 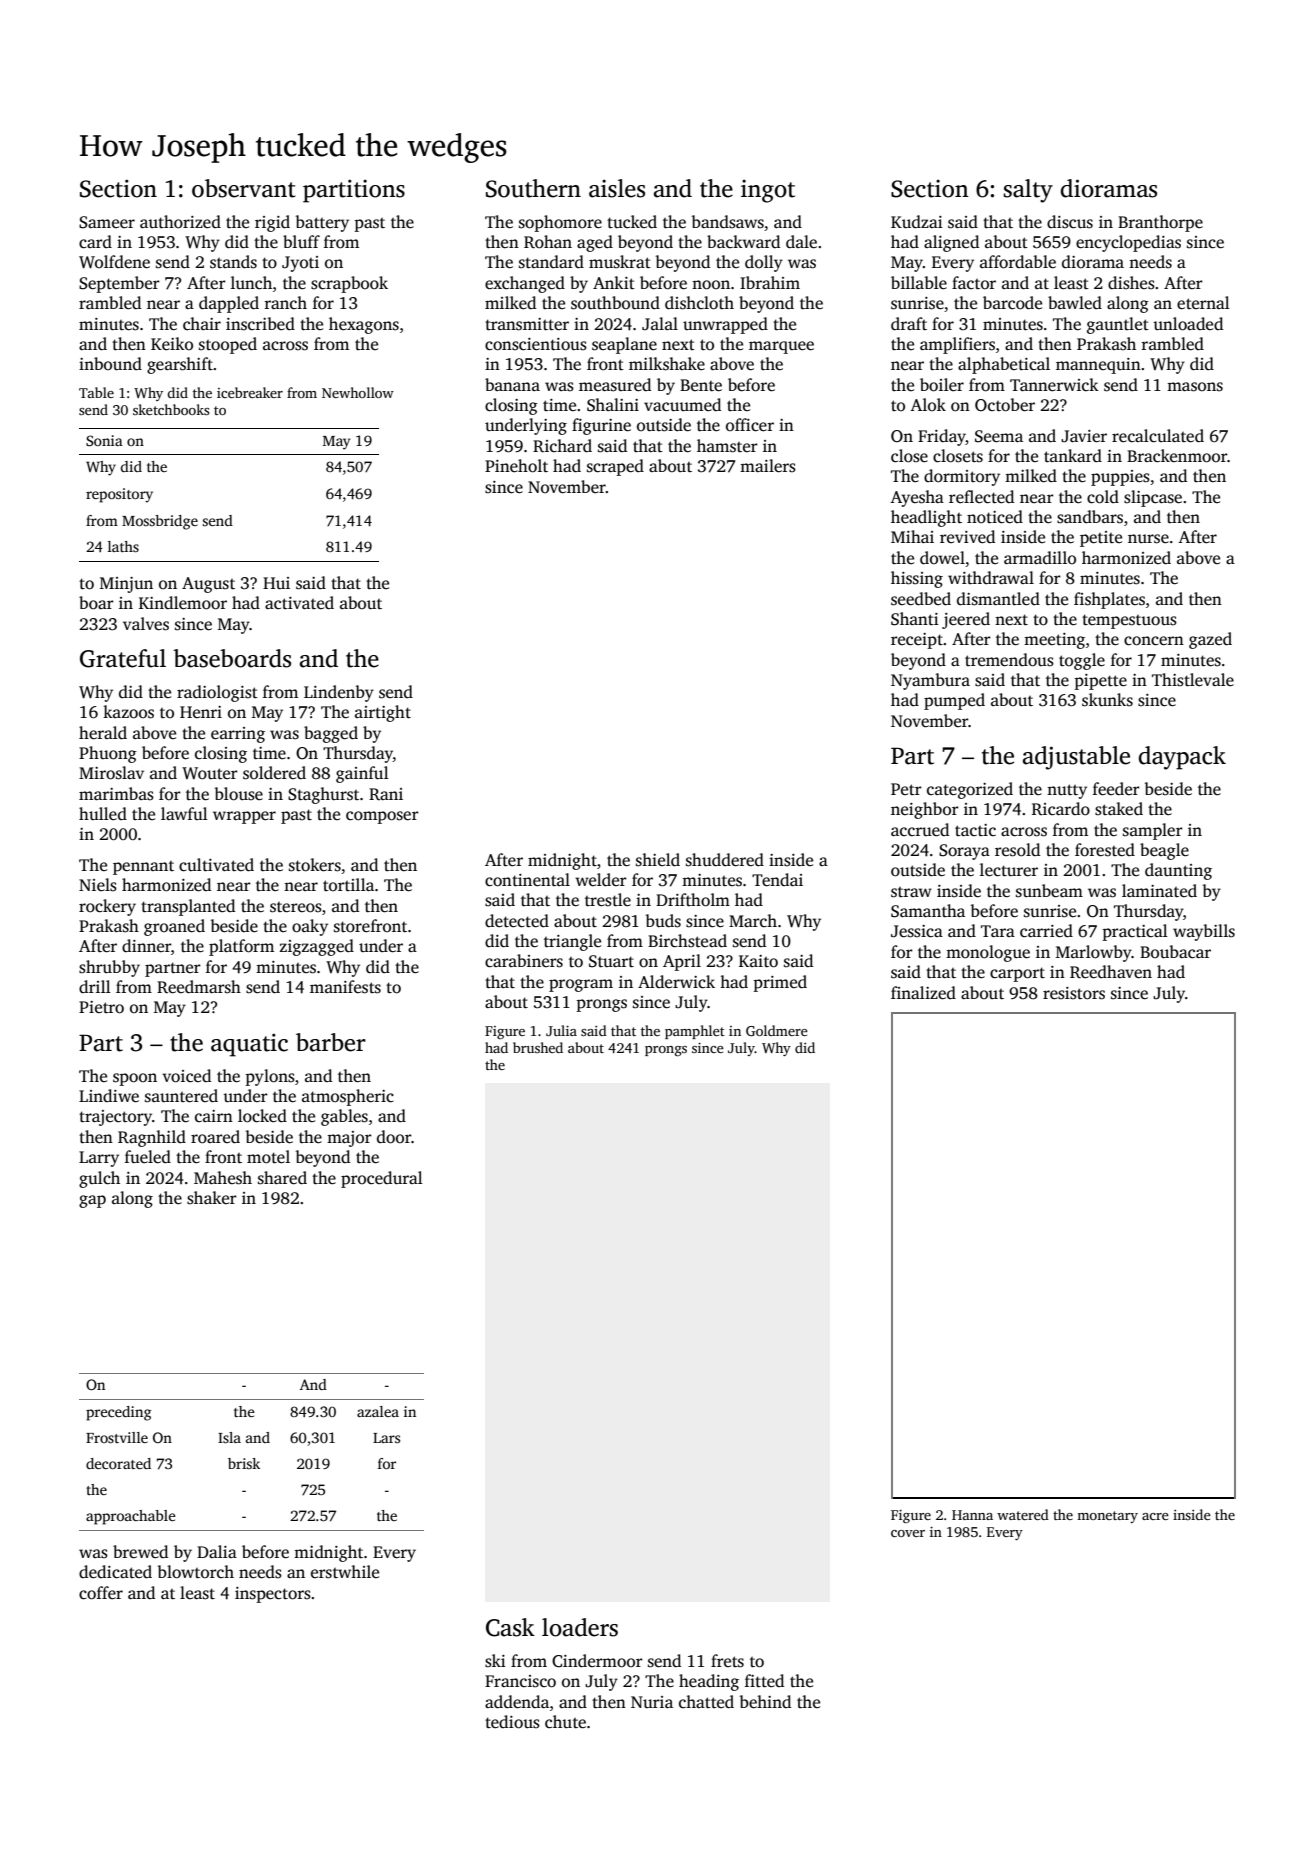 What do you see at coordinates (777, 1030) in the page?
I see `Goldmere` at bounding box center [777, 1030].
